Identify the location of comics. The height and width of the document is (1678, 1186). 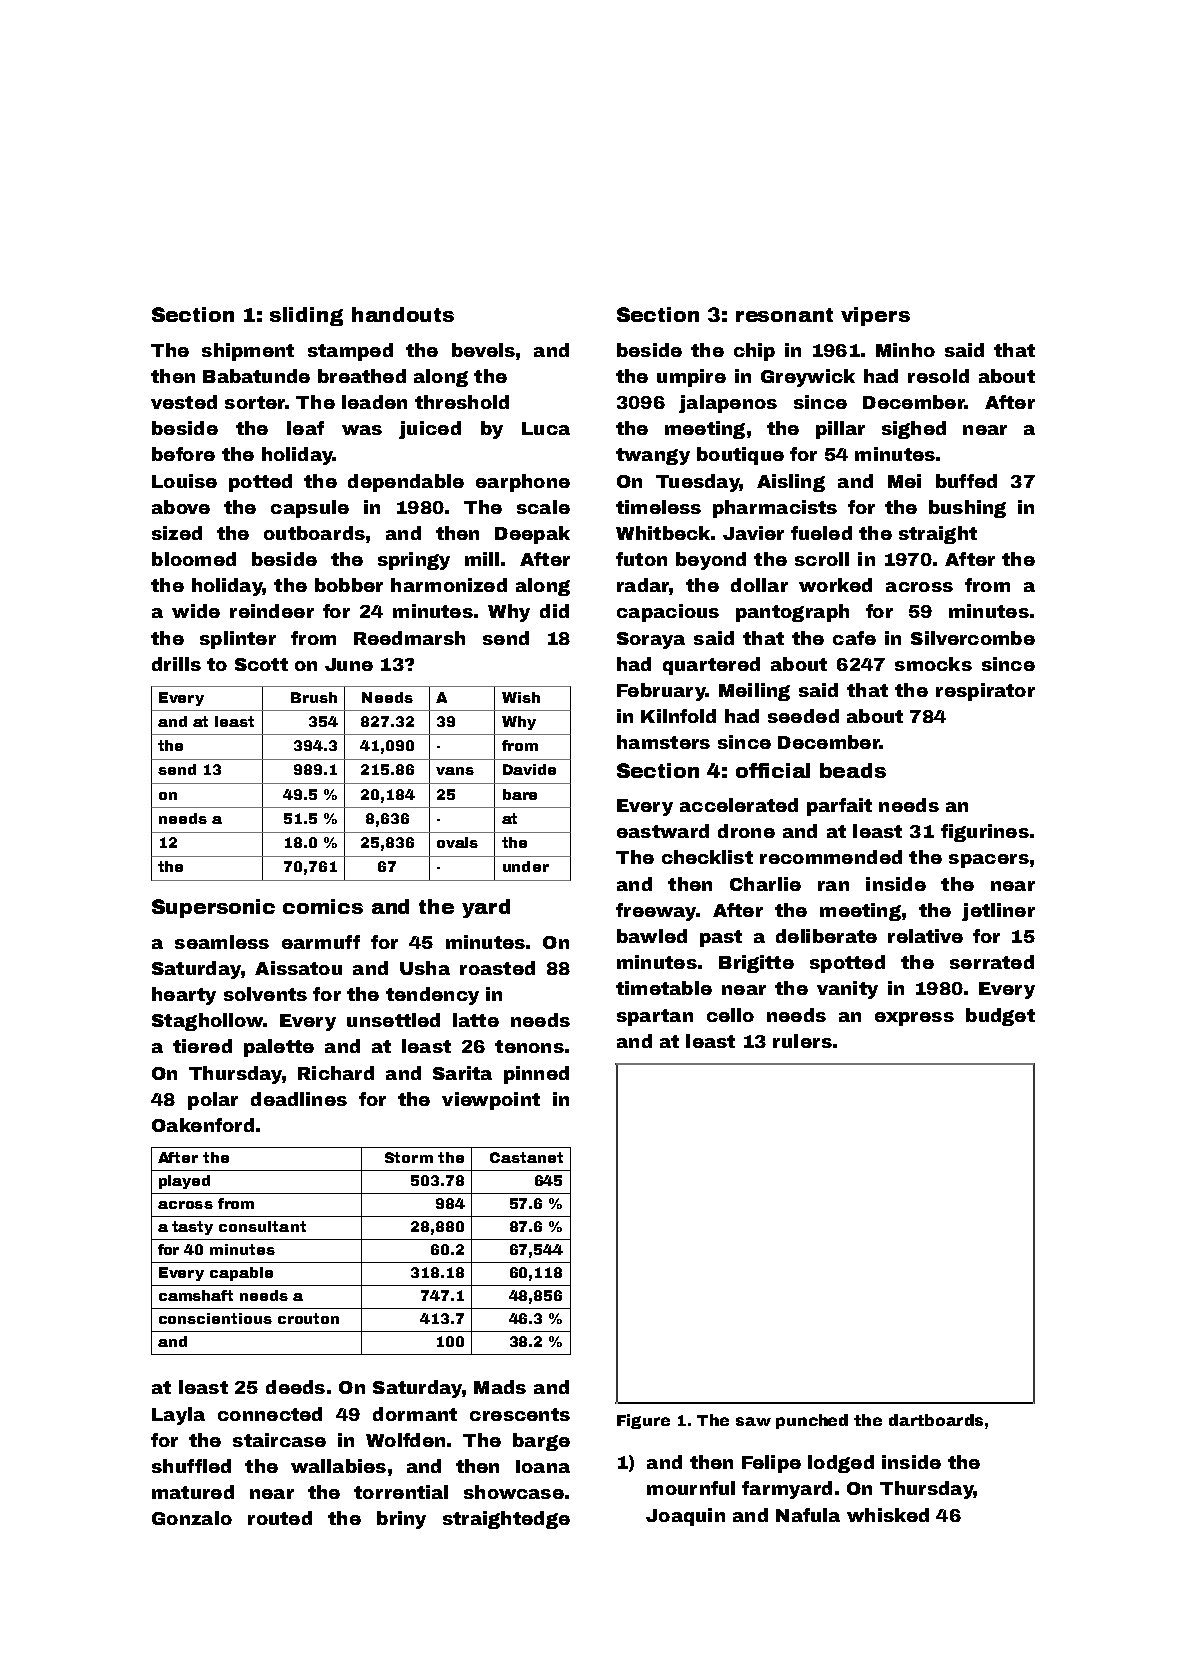
(323, 906).
